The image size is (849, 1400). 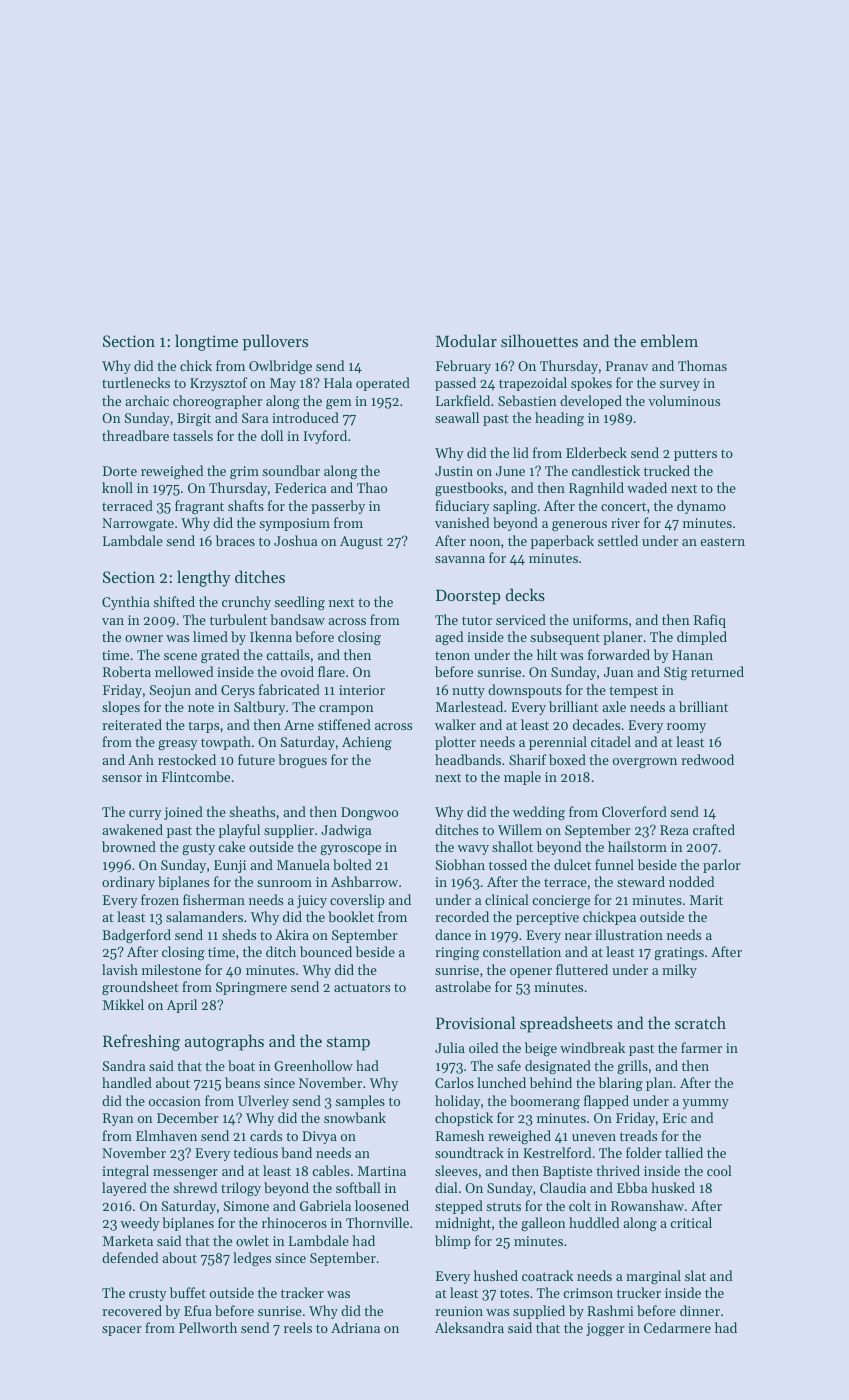 I want to click on reunion, so click(x=459, y=1311).
